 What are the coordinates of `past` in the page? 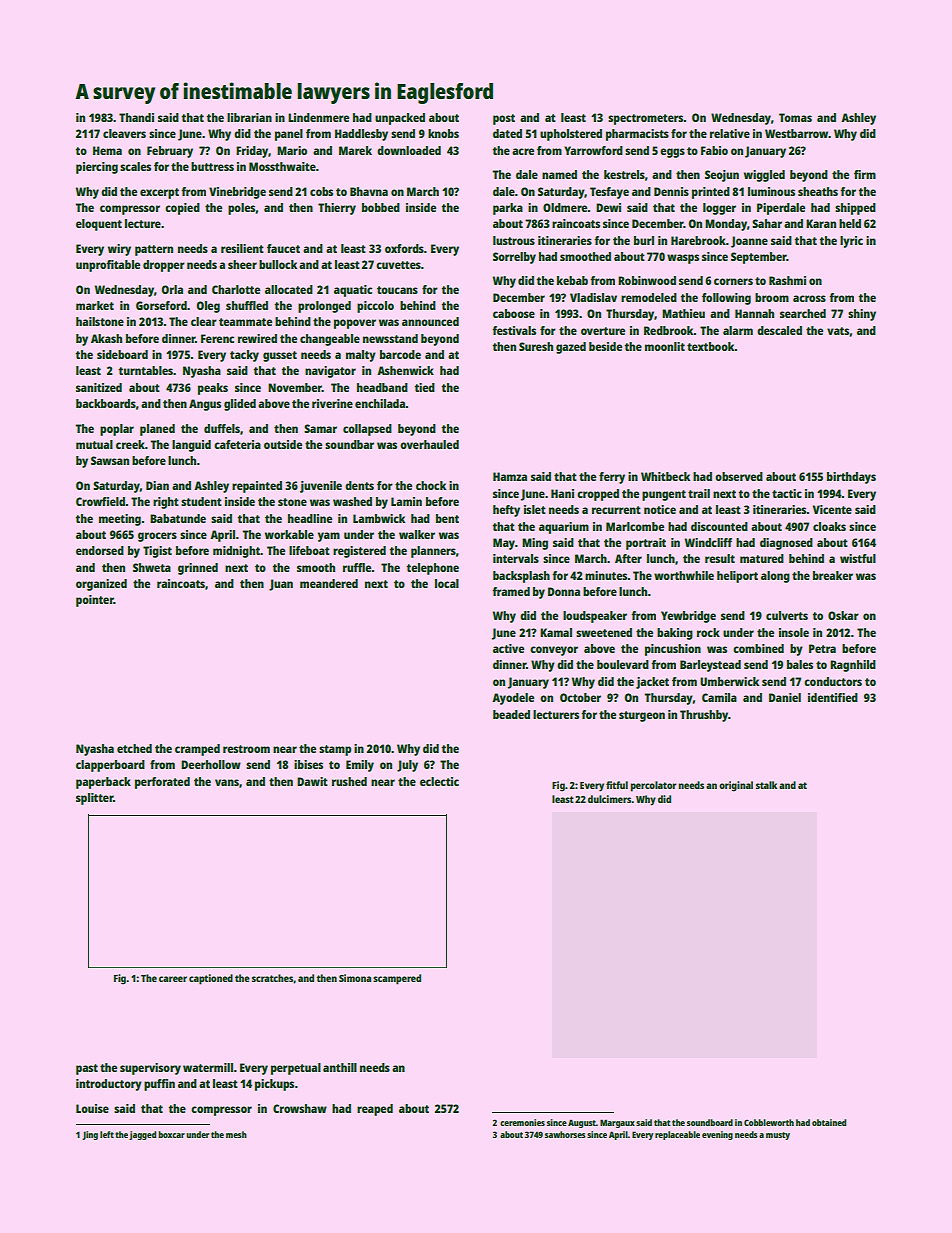 It's located at (87, 1069).
